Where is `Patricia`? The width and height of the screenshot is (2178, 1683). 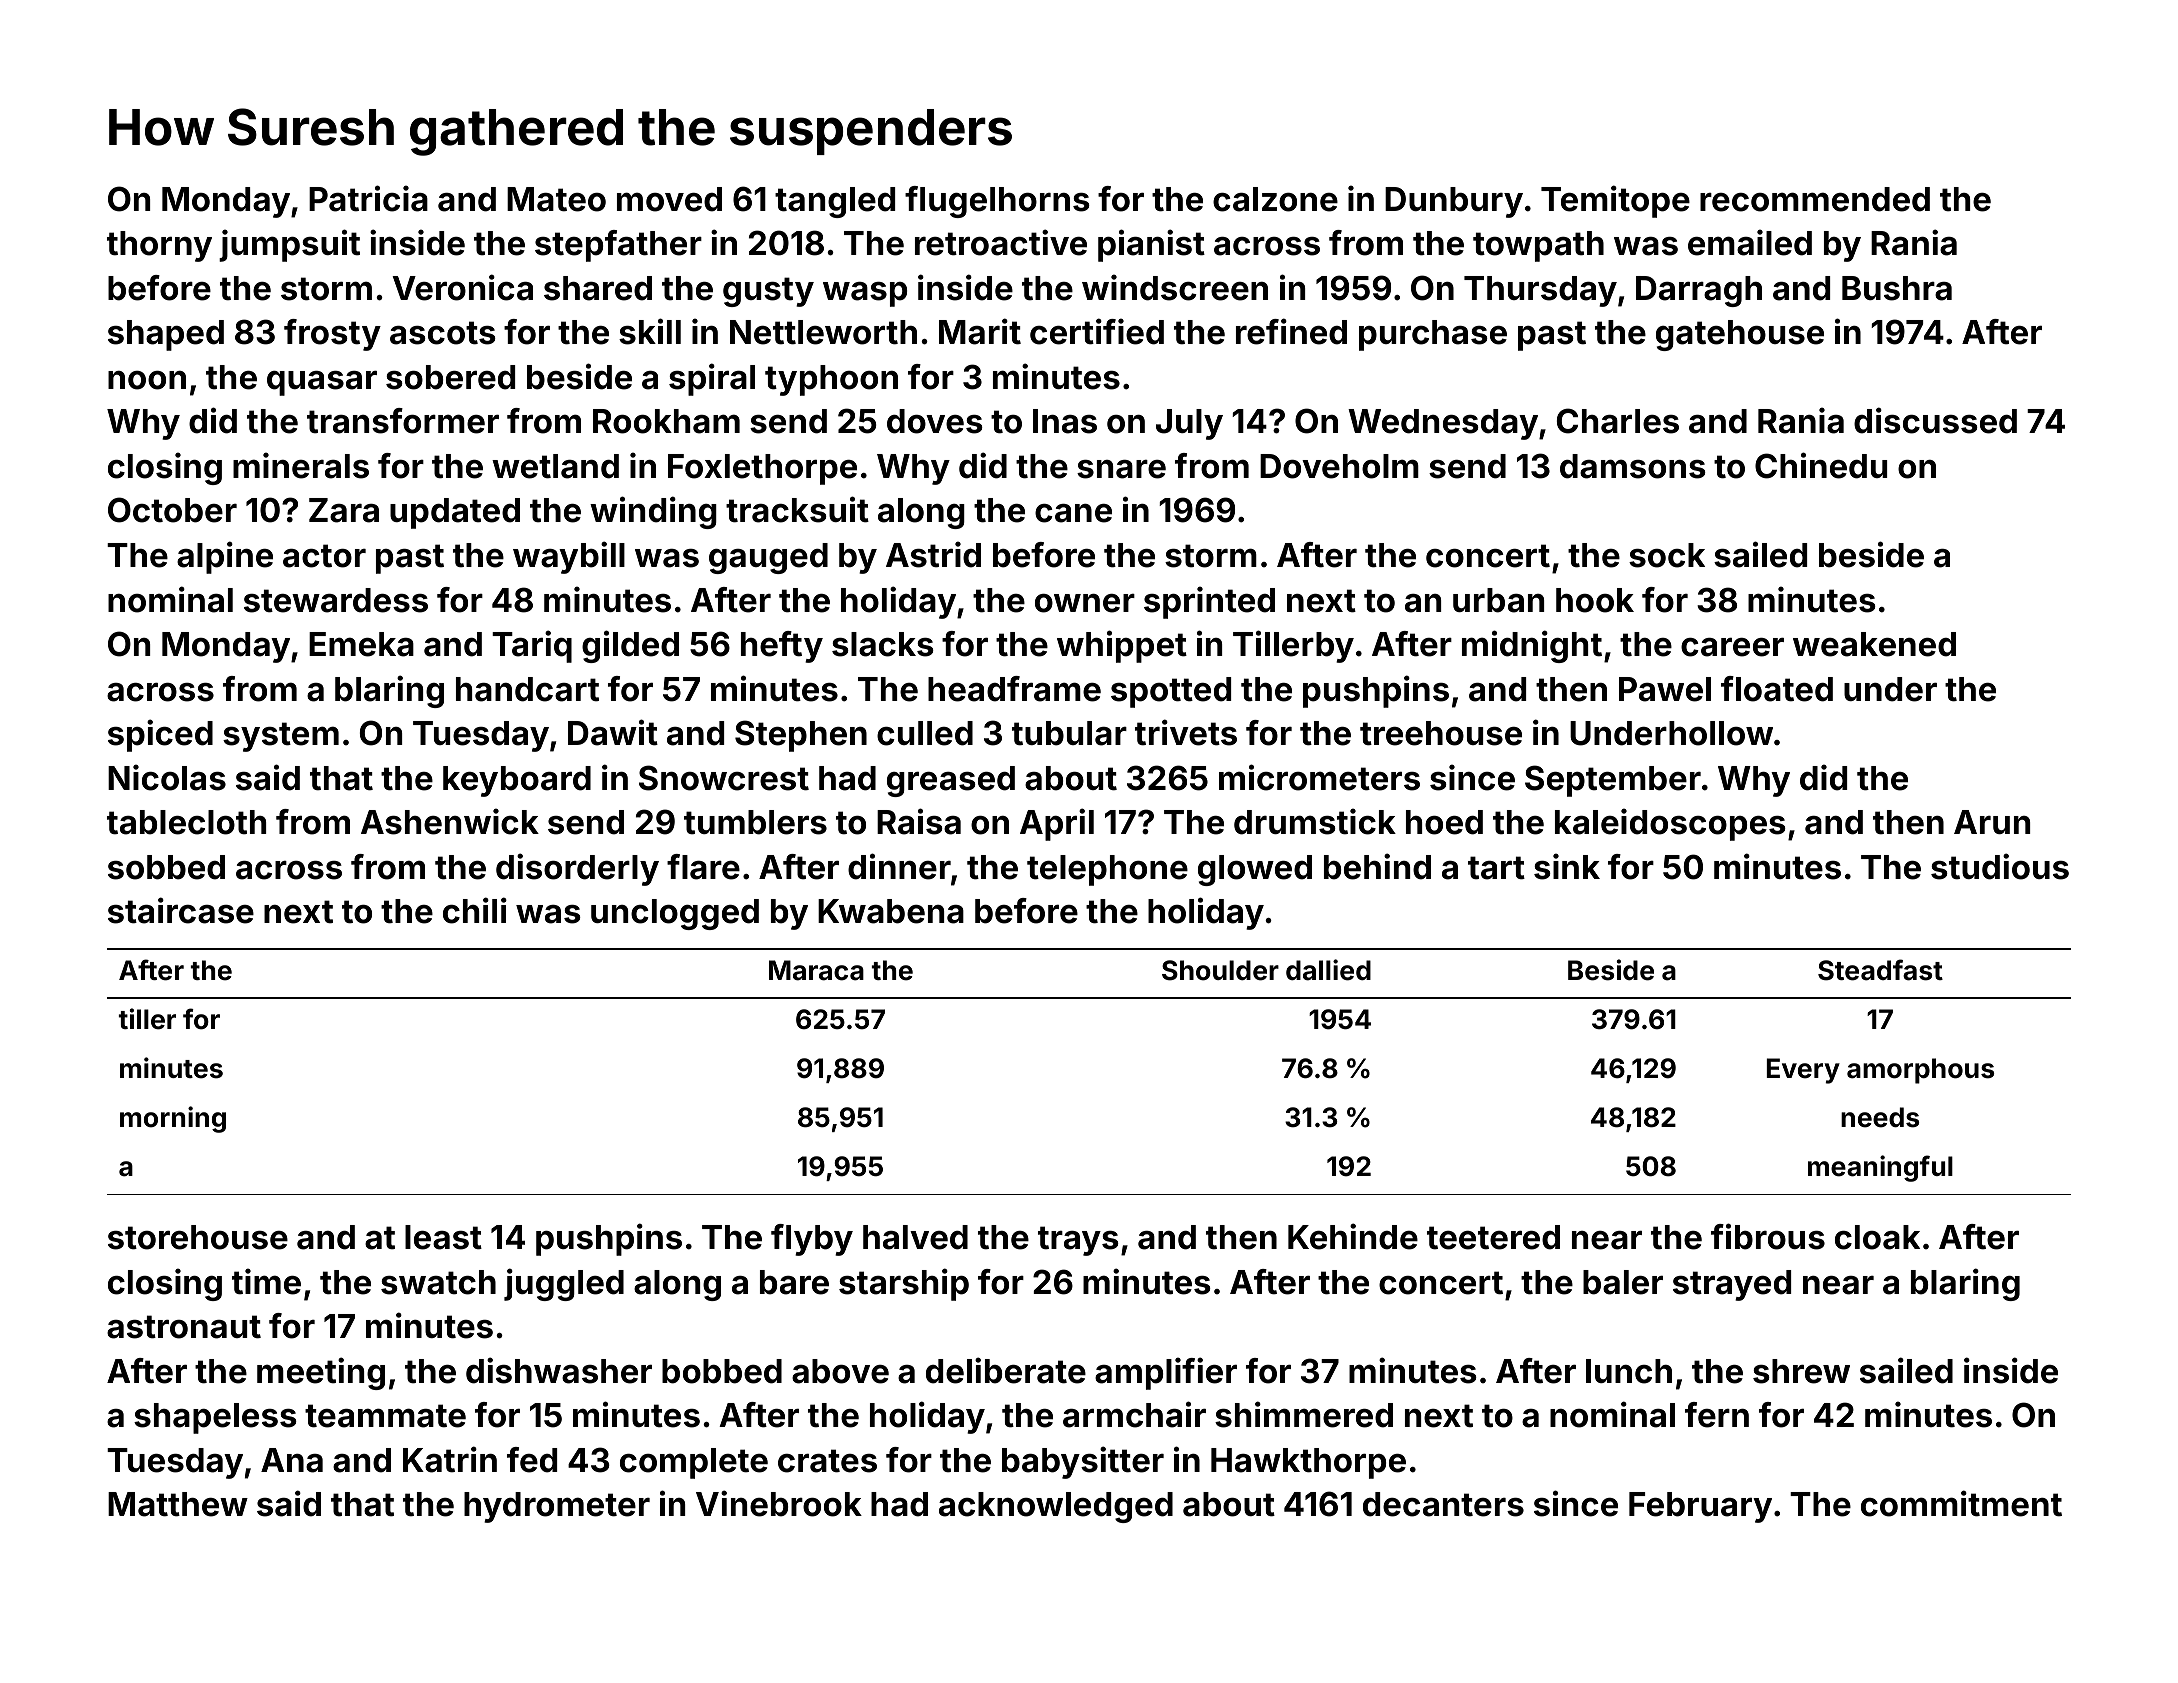
Patricia is located at coordinates (368, 198).
